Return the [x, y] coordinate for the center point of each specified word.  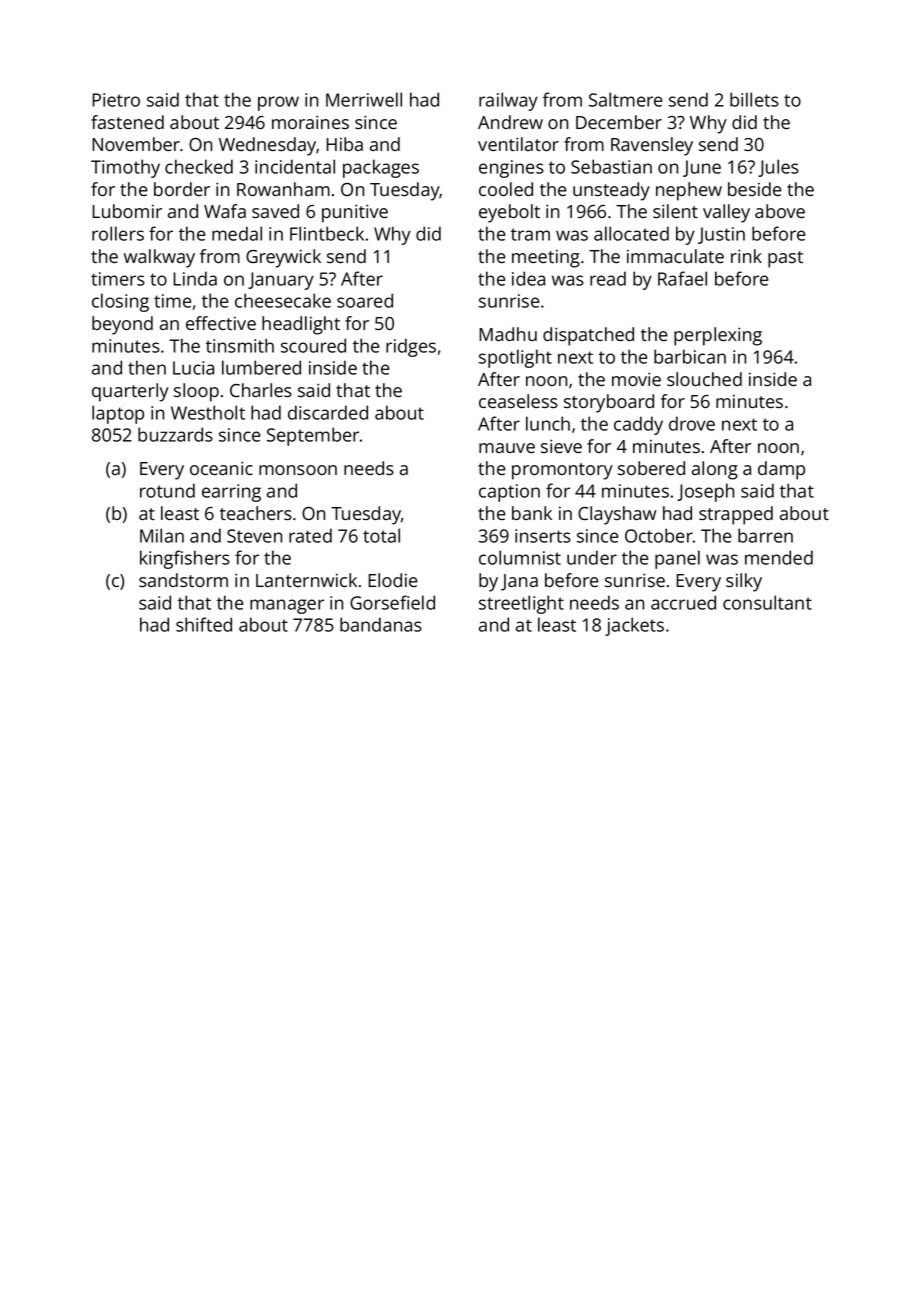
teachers [256, 513]
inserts [543, 536]
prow [278, 103]
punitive [355, 213]
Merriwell [364, 99]
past [785, 259]
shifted [204, 624]
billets [754, 99]
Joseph [705, 492]
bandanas [381, 624]
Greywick [283, 258]
